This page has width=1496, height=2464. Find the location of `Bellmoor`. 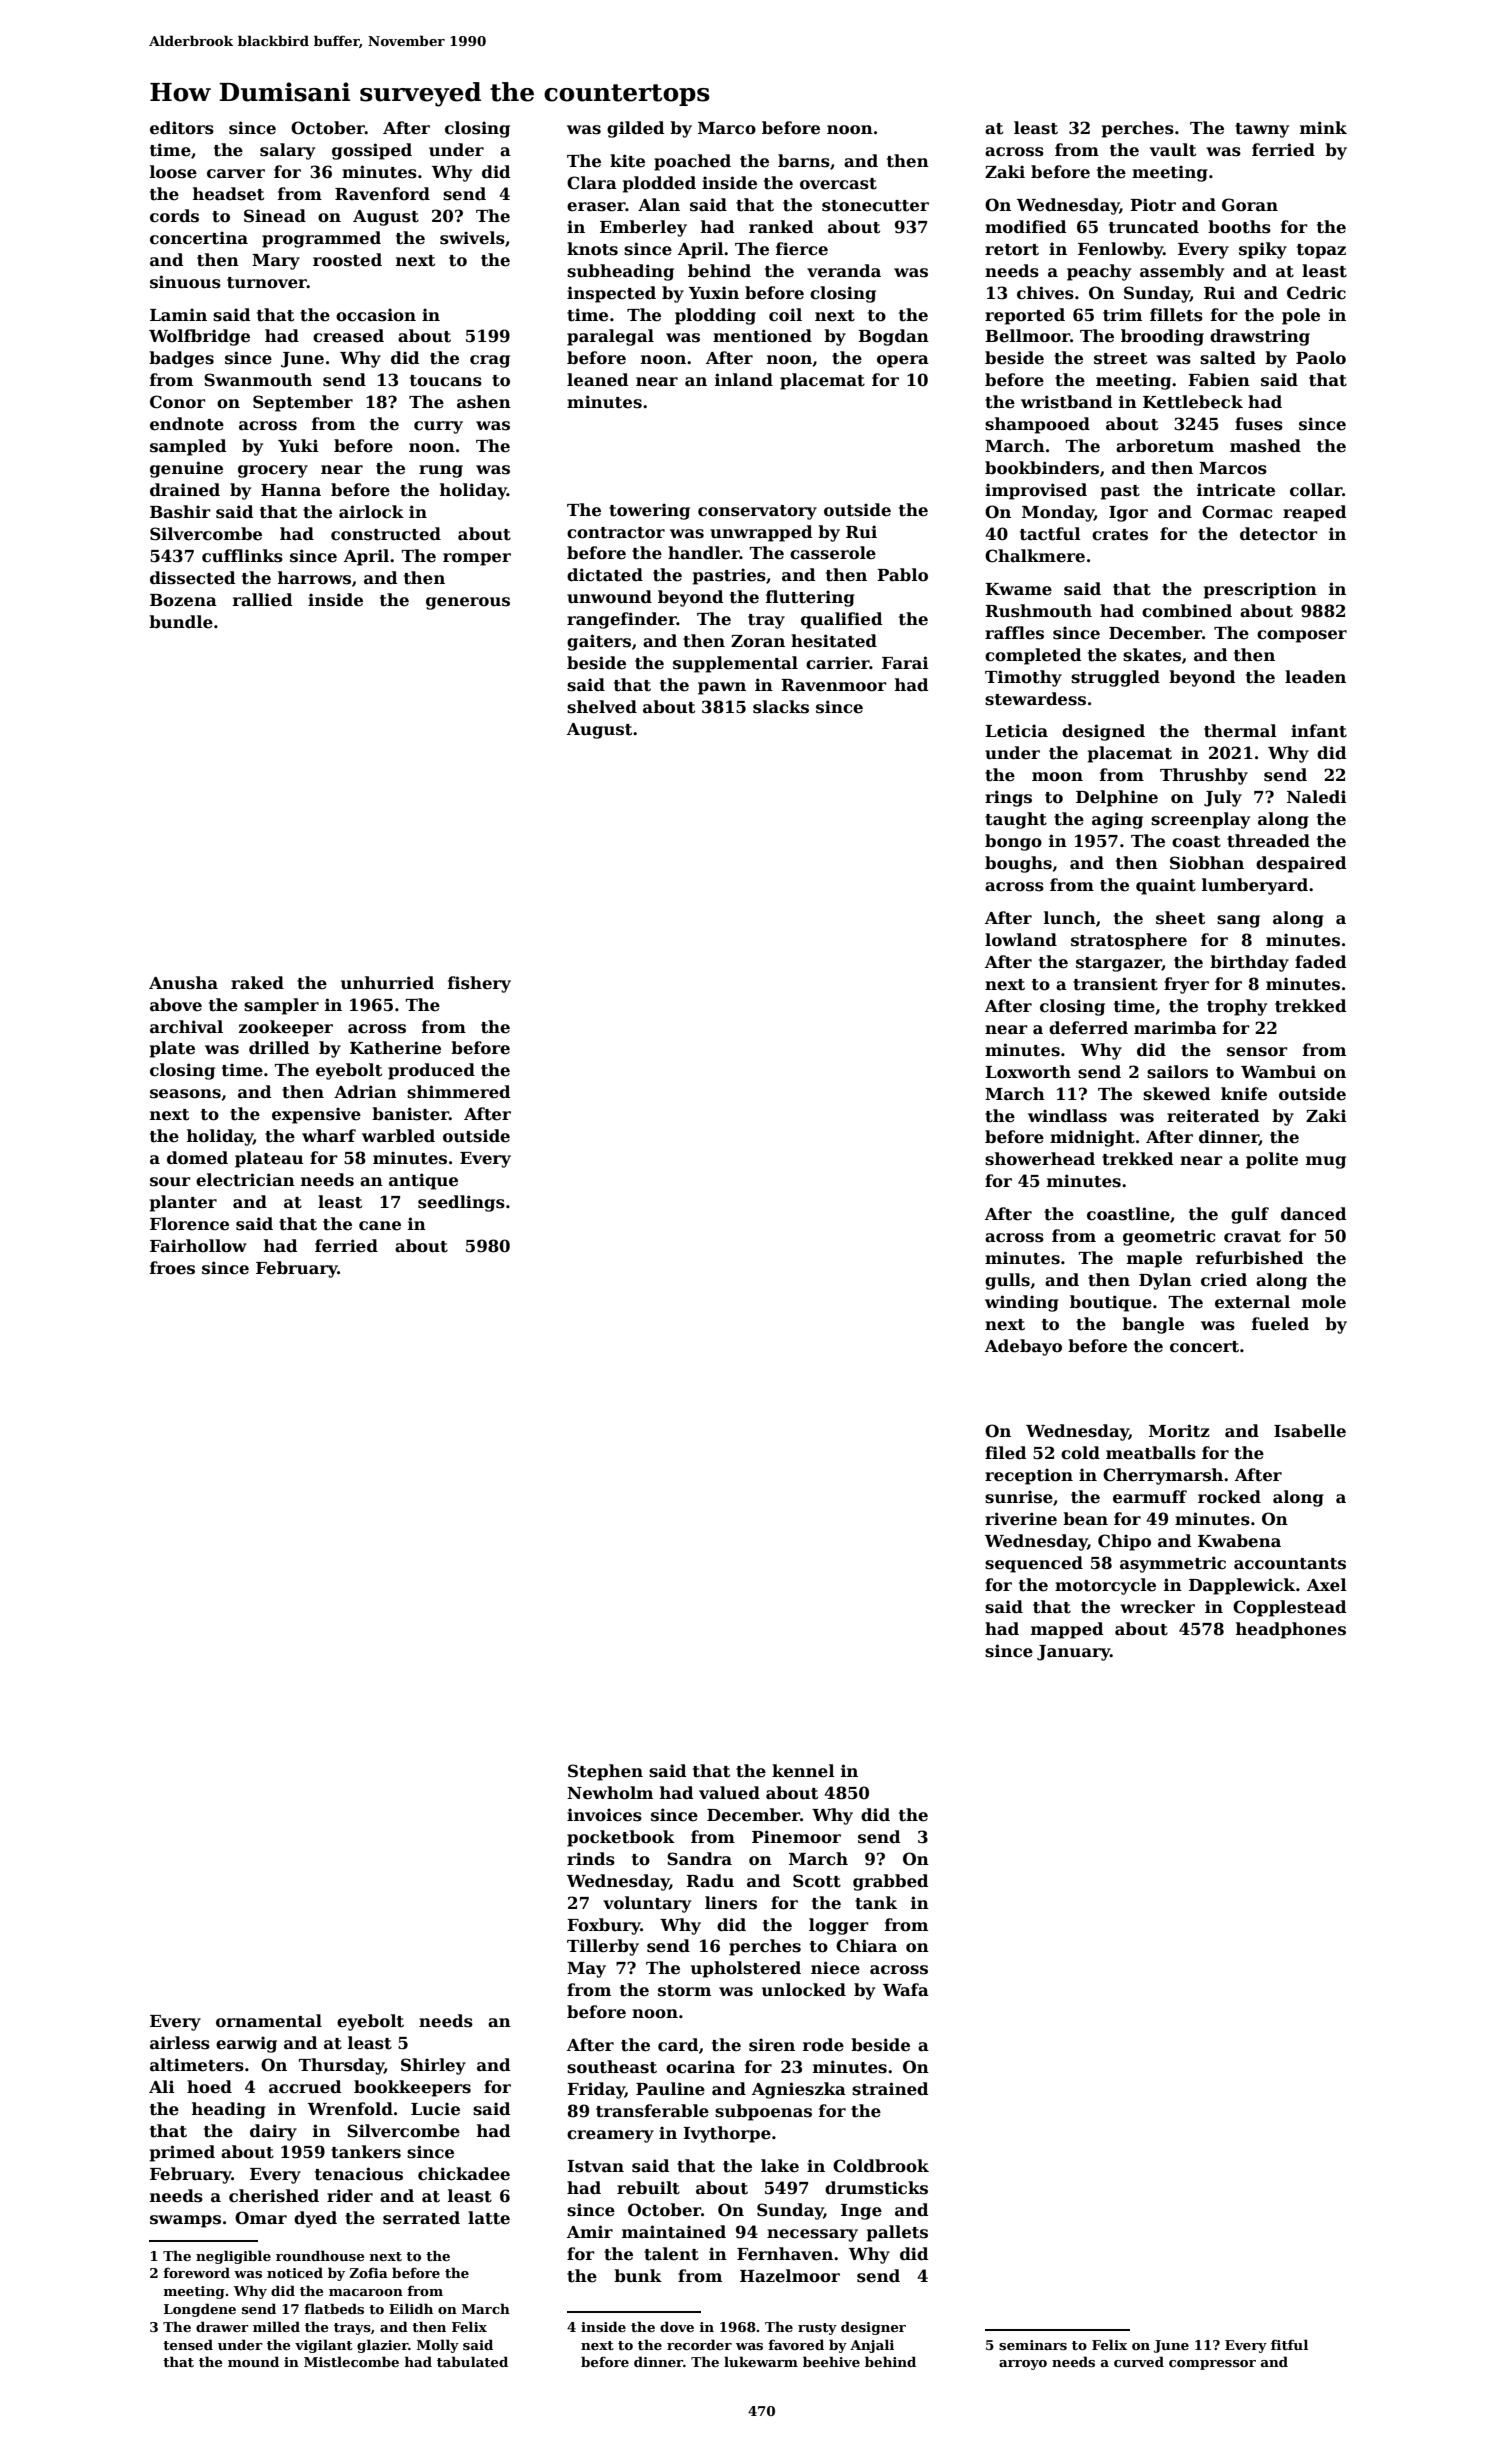

Bellmoor is located at coordinates (1027, 336).
